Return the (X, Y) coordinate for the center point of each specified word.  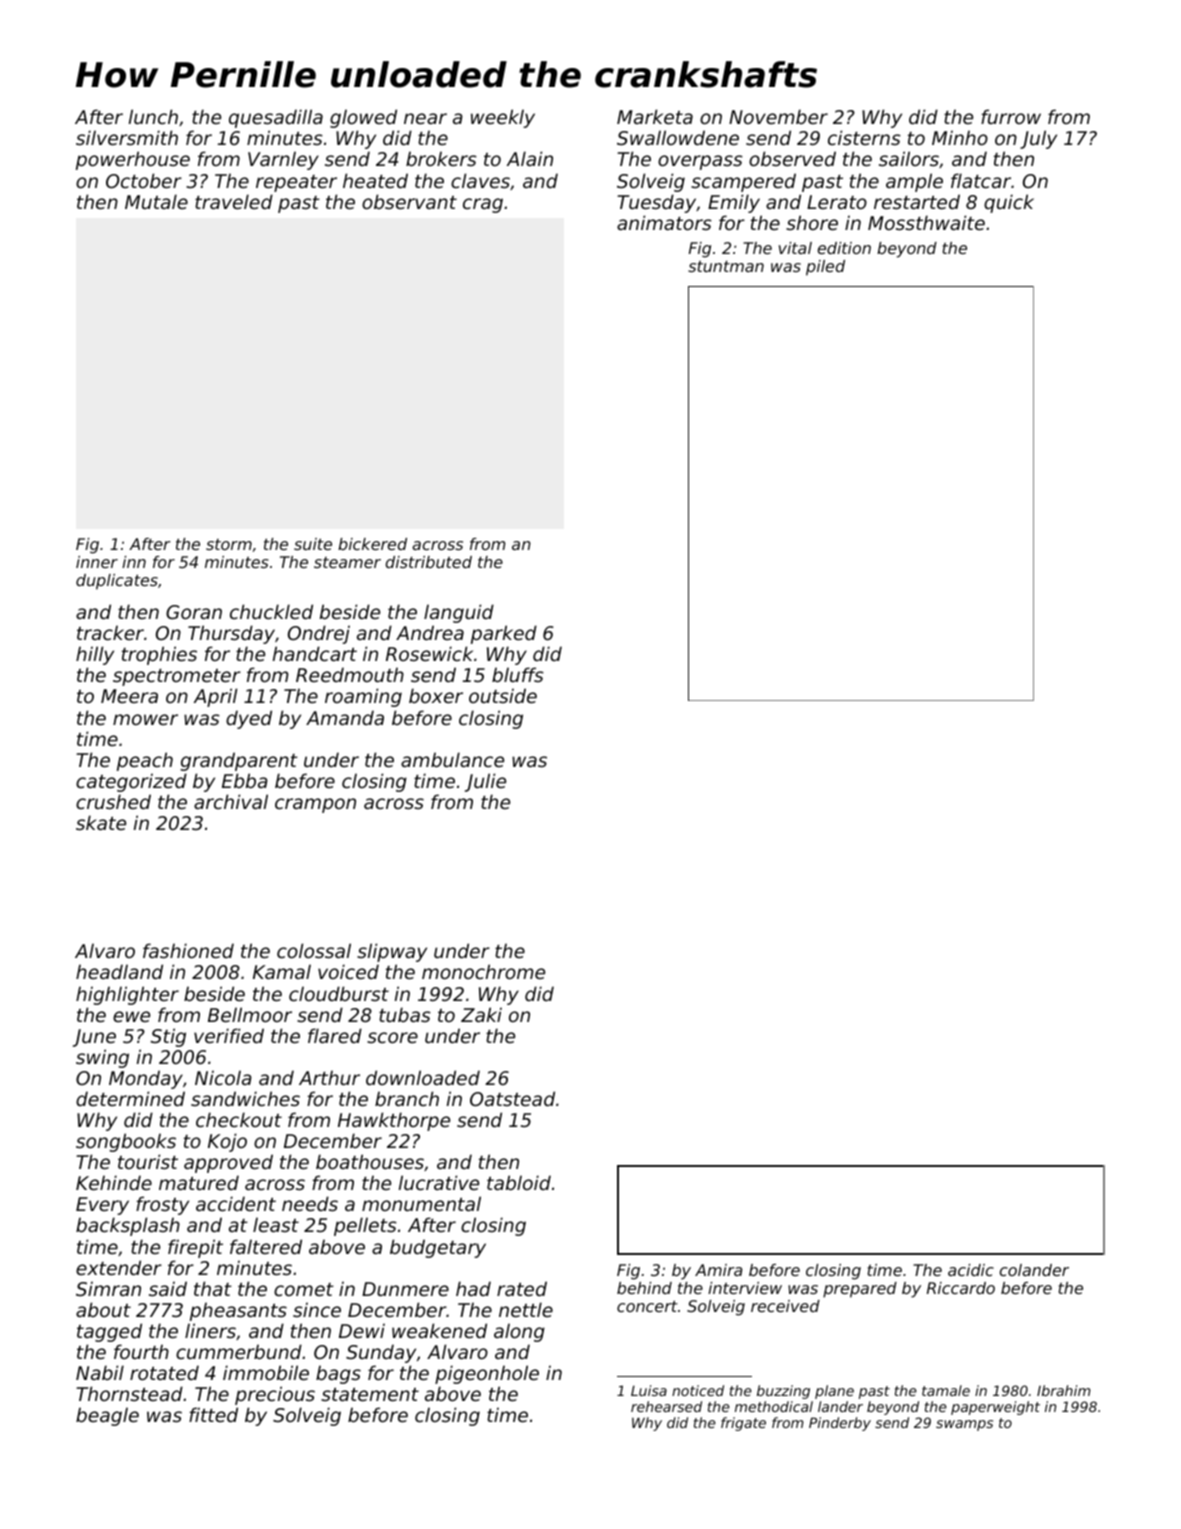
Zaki (481, 1014)
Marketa (655, 116)
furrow (1011, 116)
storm (229, 544)
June (94, 1038)
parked (504, 634)
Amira (718, 1270)
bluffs (518, 674)
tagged (109, 1332)
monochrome (483, 971)
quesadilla (276, 118)
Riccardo (961, 1288)
